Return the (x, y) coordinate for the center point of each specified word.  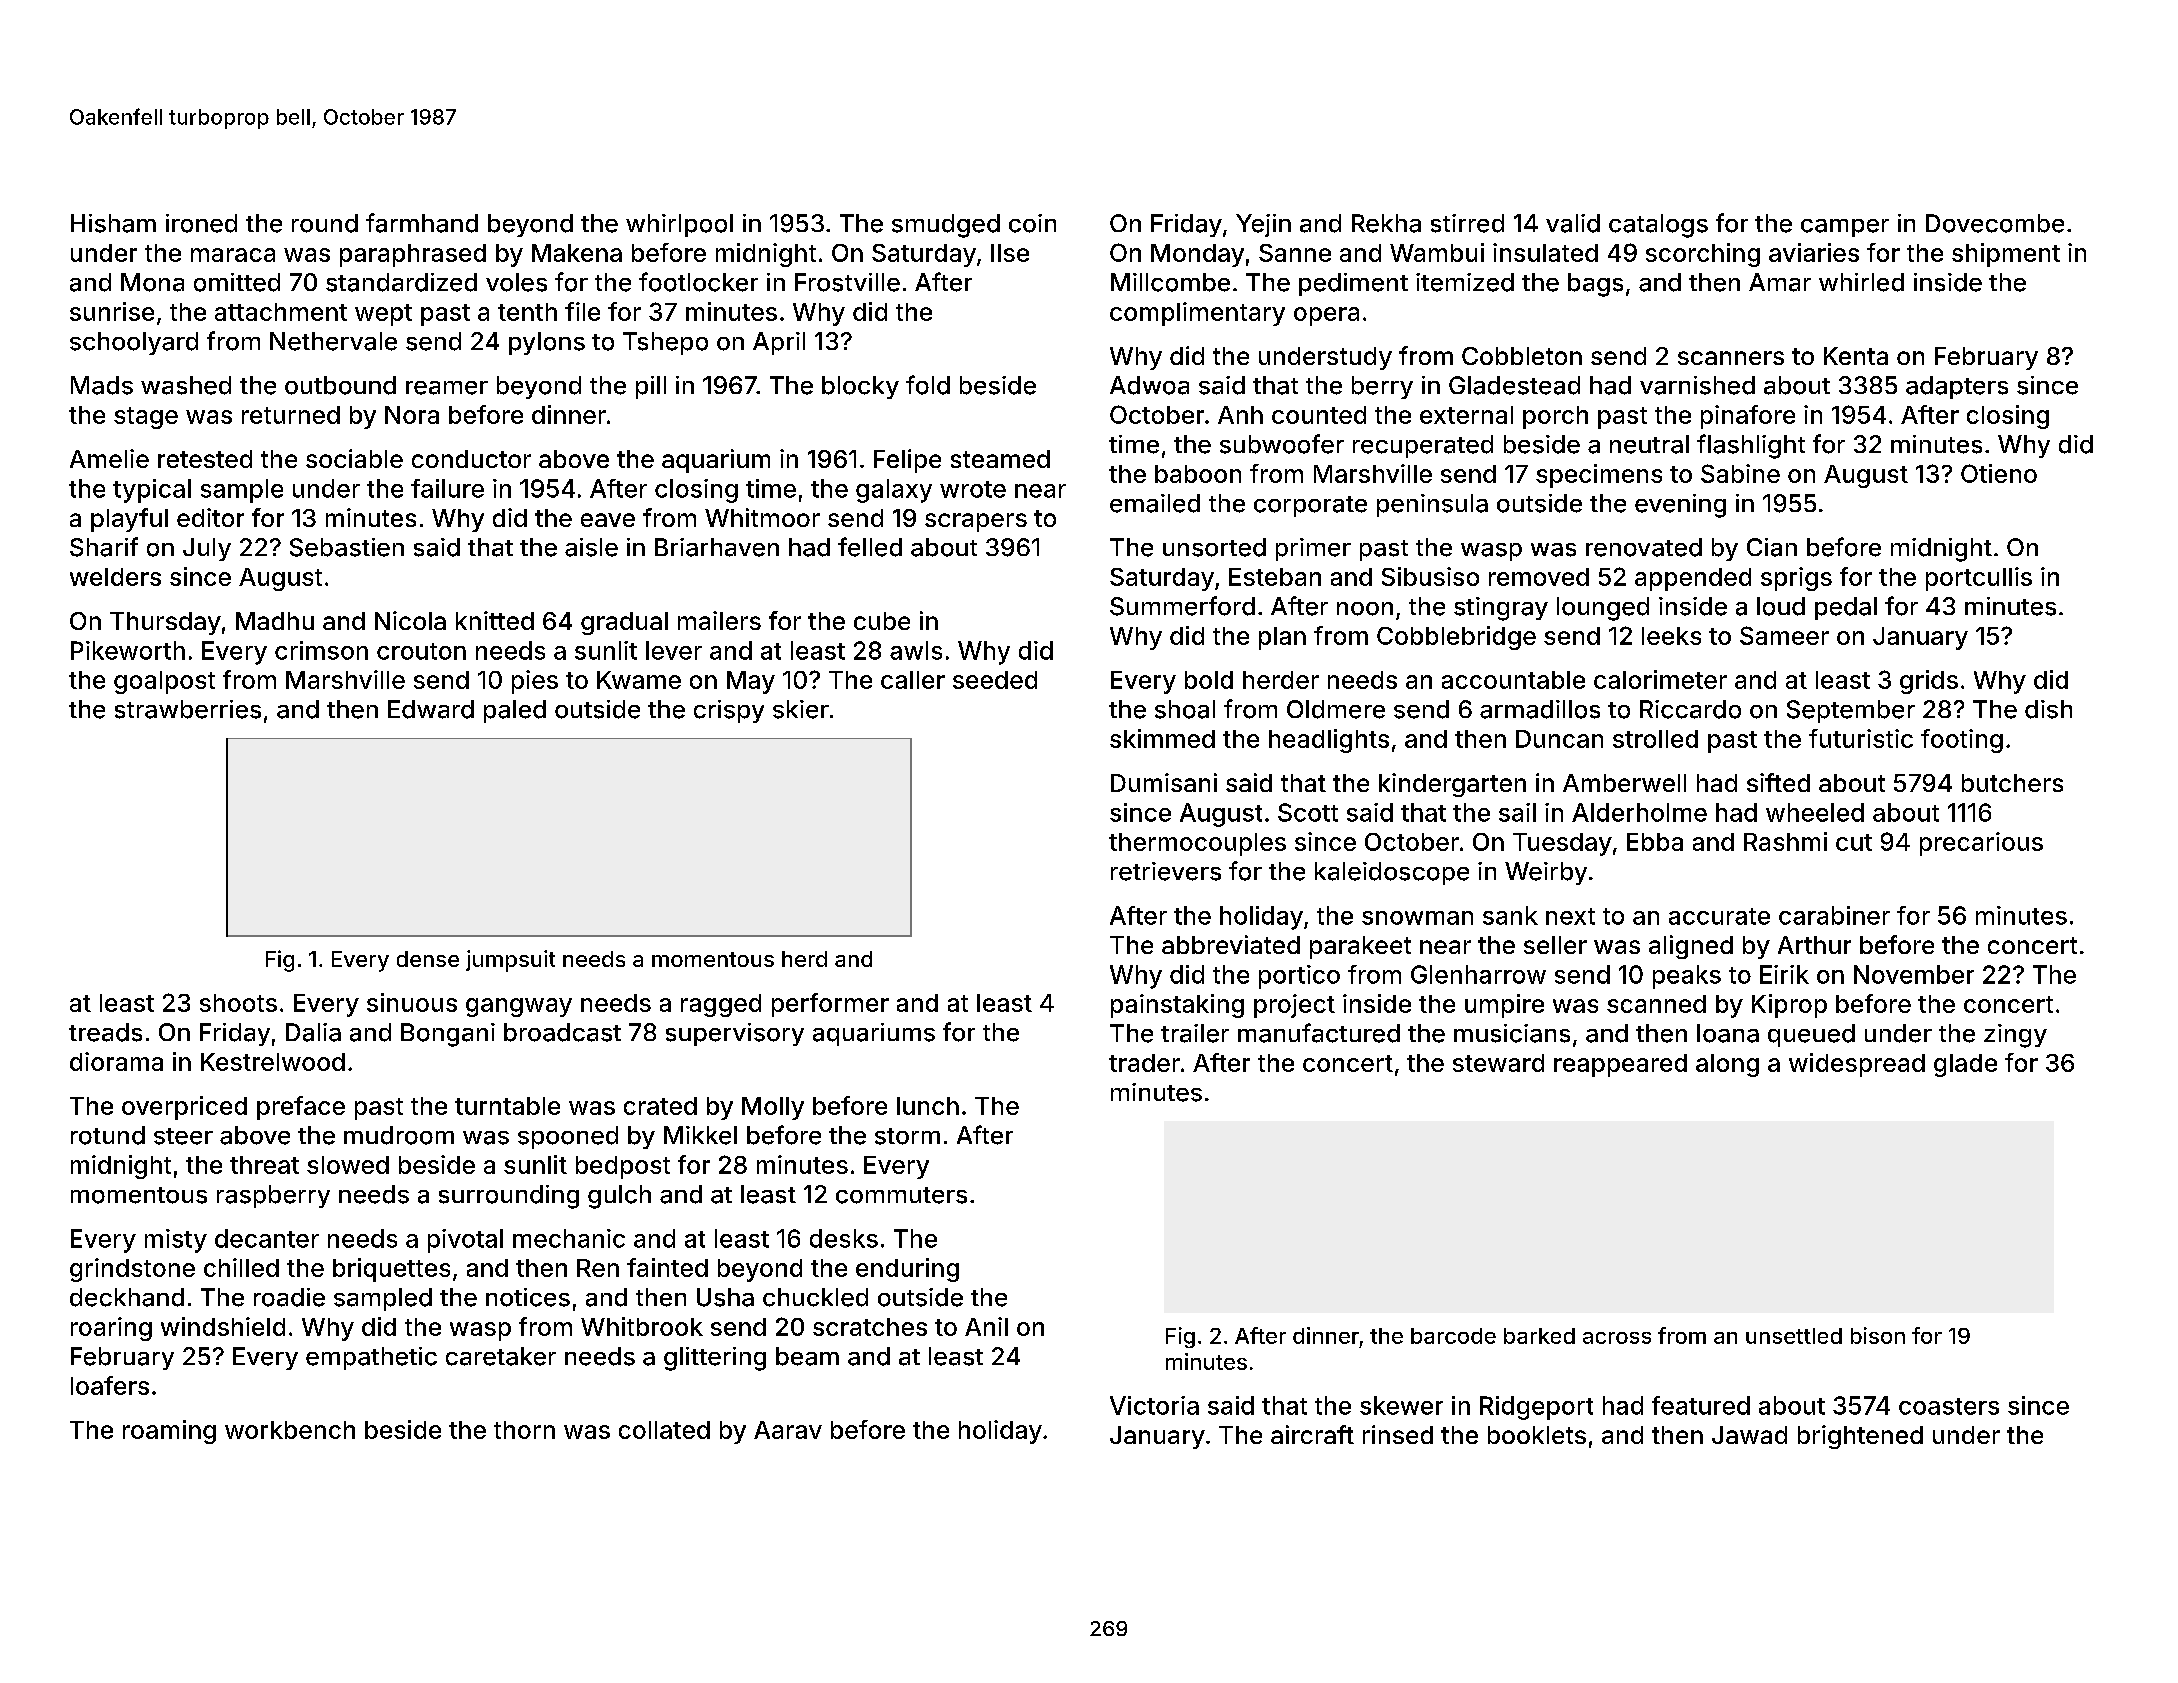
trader (1144, 1063)
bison (1878, 1335)
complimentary (1197, 314)
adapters (1957, 387)
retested (205, 459)
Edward (431, 709)
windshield (223, 1326)
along (1727, 1065)
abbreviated (1231, 944)
